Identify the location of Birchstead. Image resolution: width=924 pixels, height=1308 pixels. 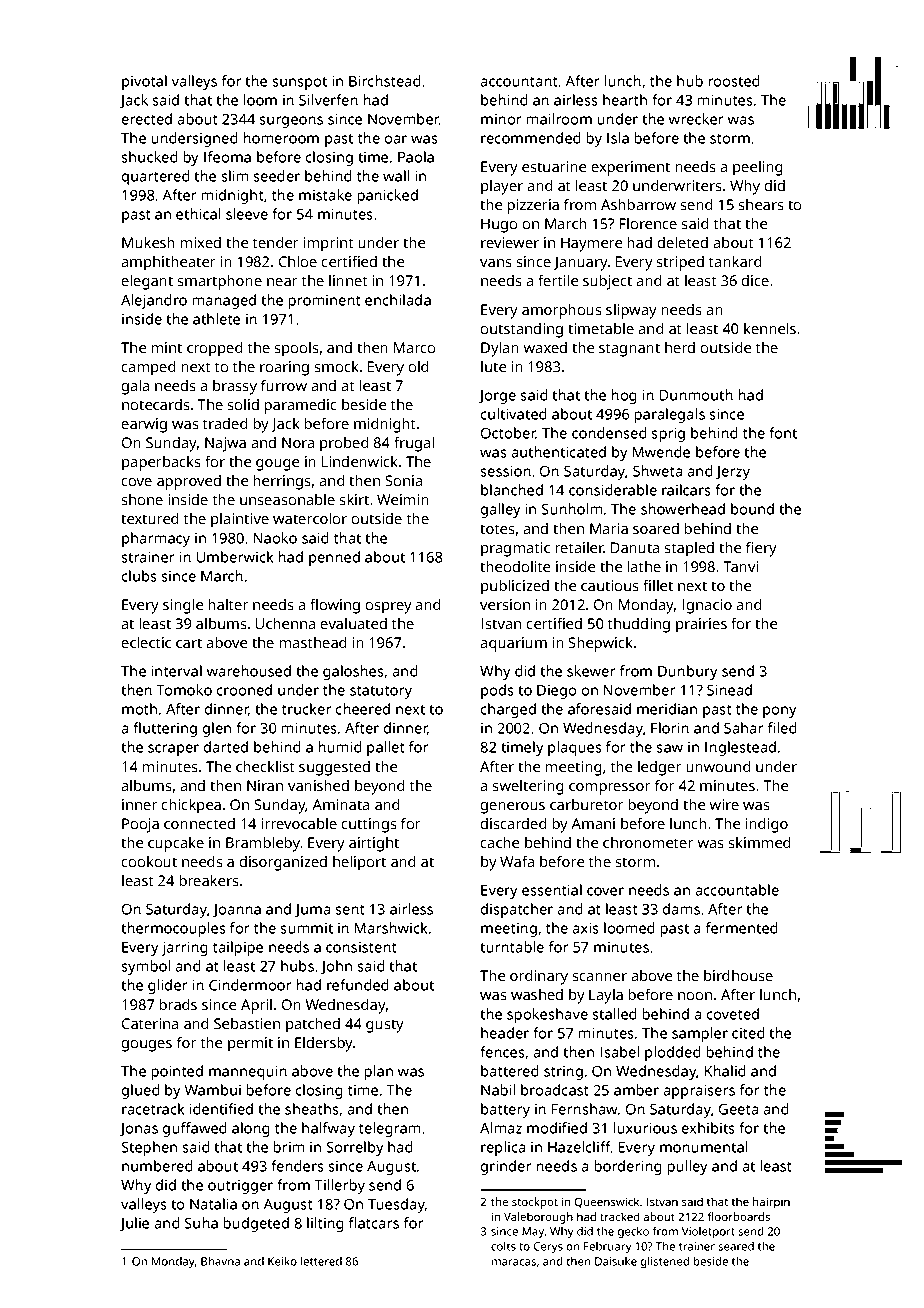
(385, 81).
